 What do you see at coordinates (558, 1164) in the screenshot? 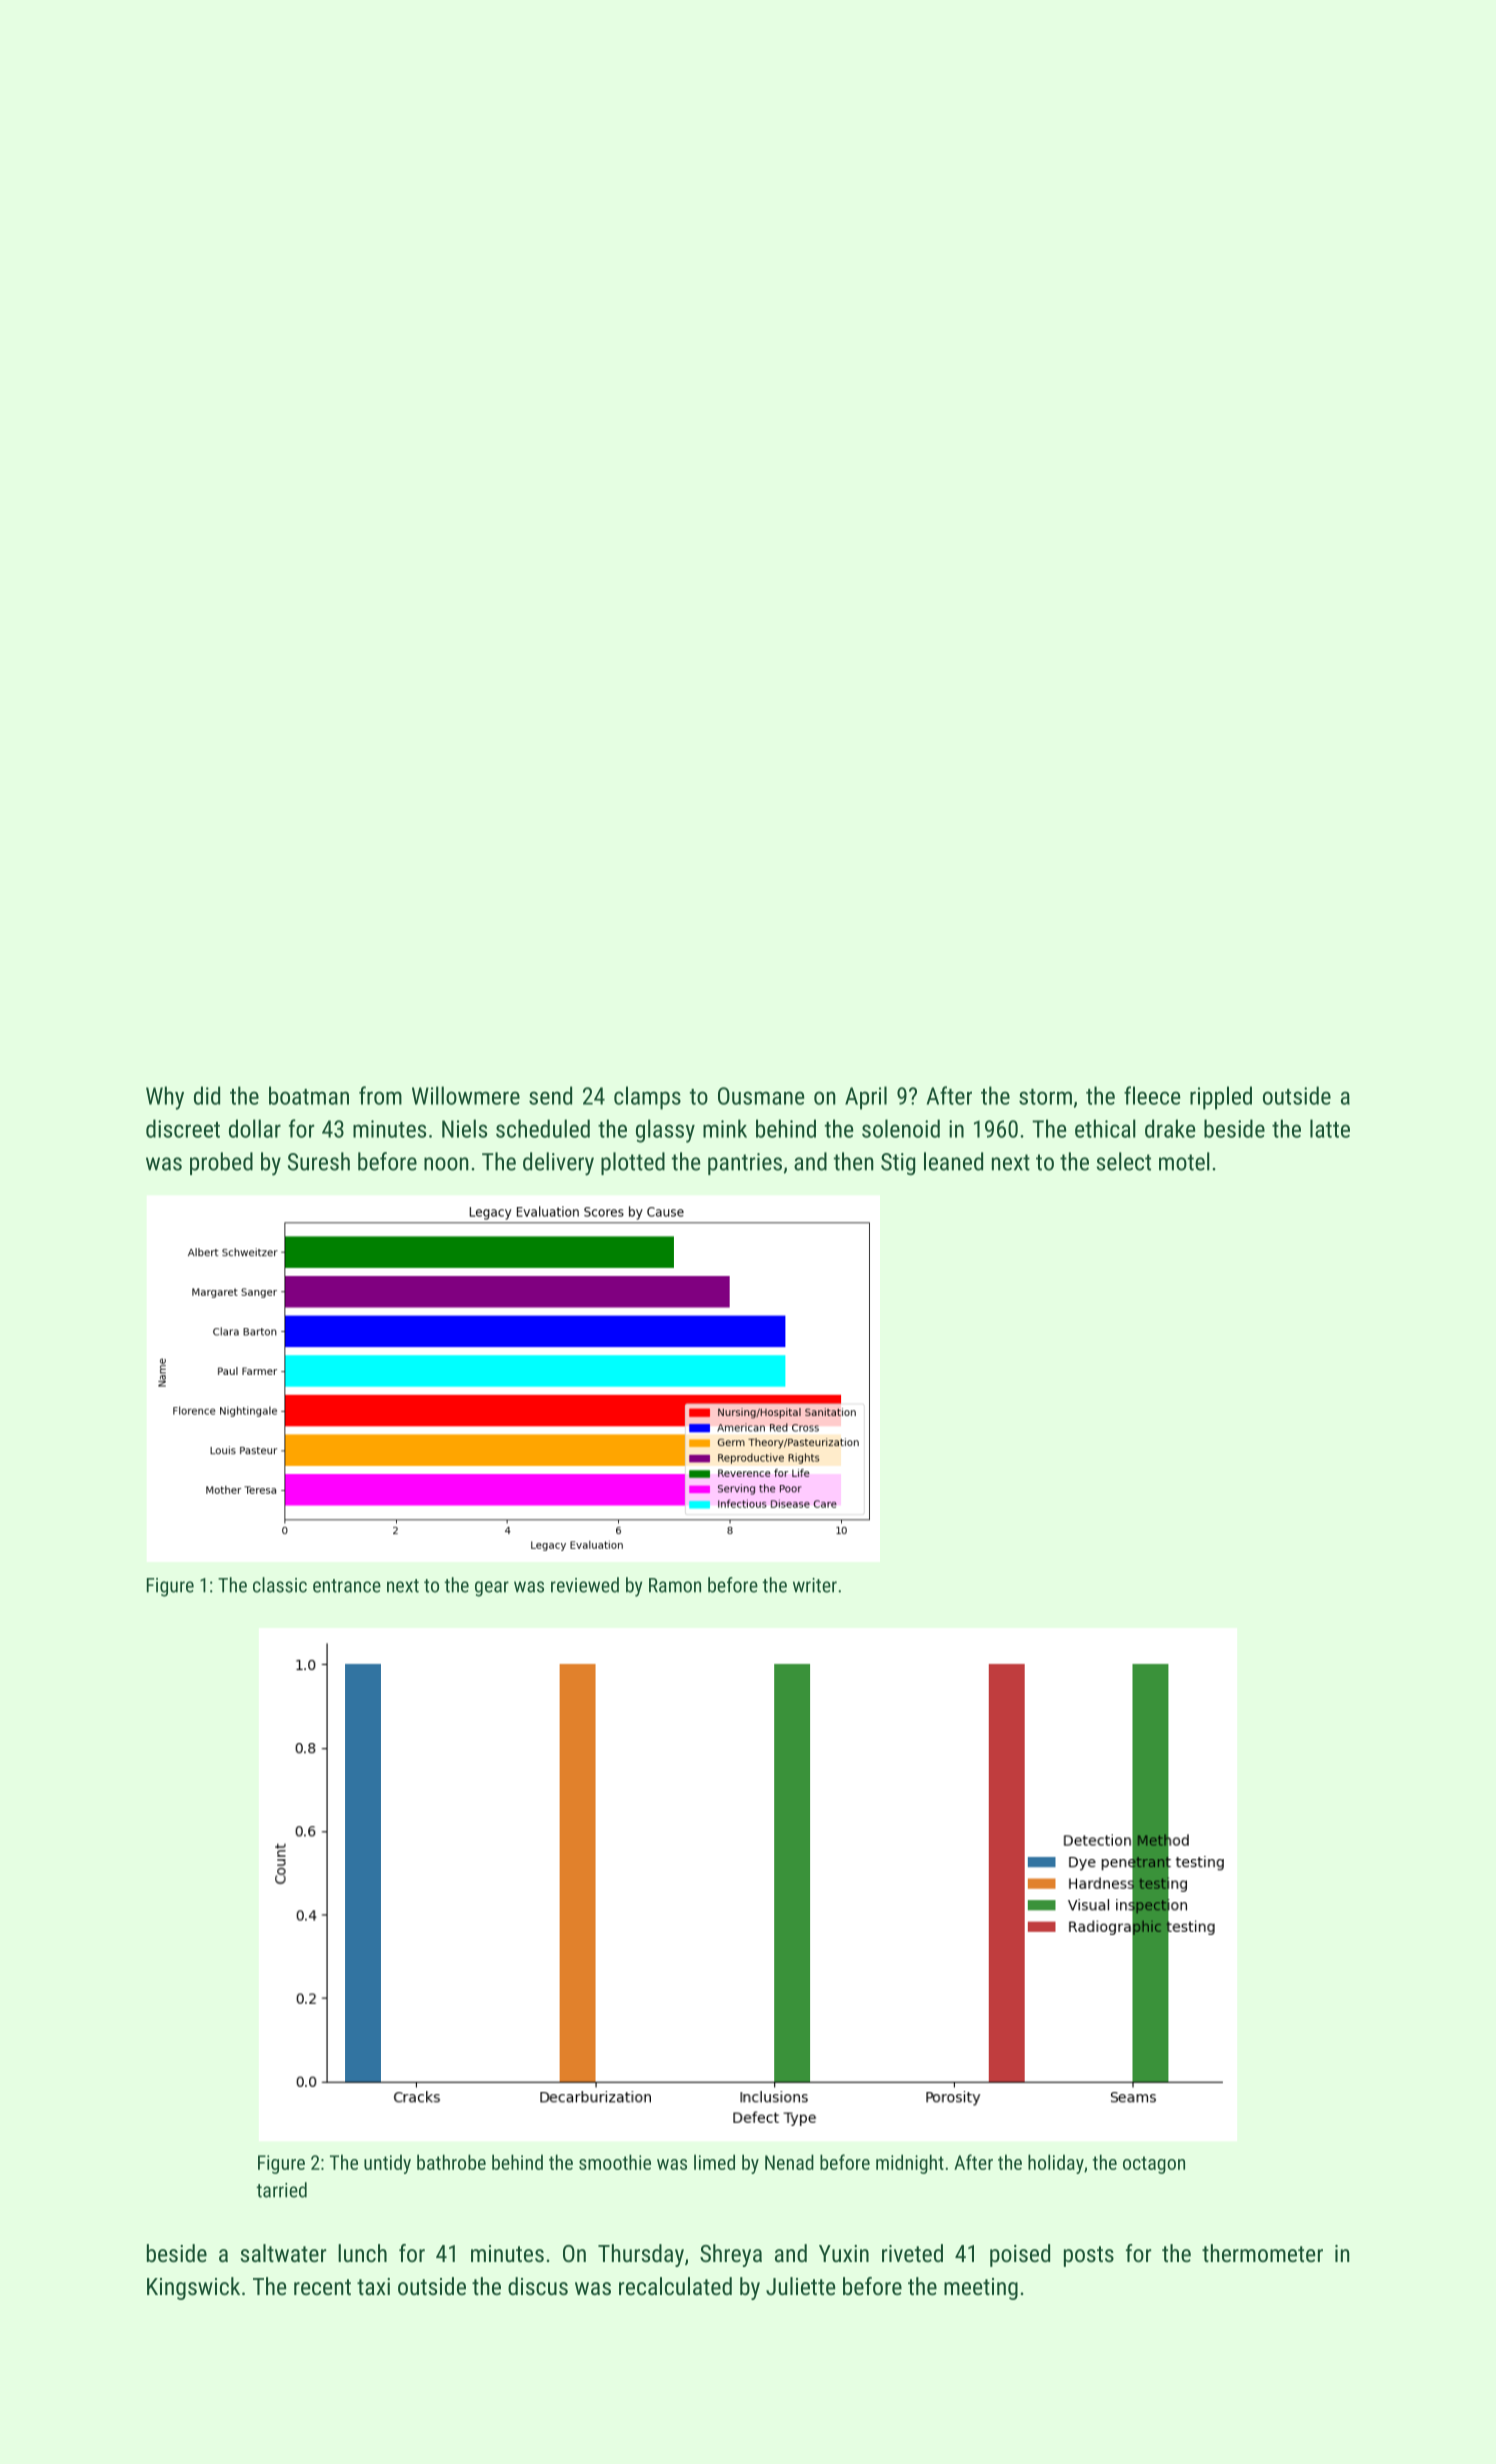
I see `delivery` at bounding box center [558, 1164].
